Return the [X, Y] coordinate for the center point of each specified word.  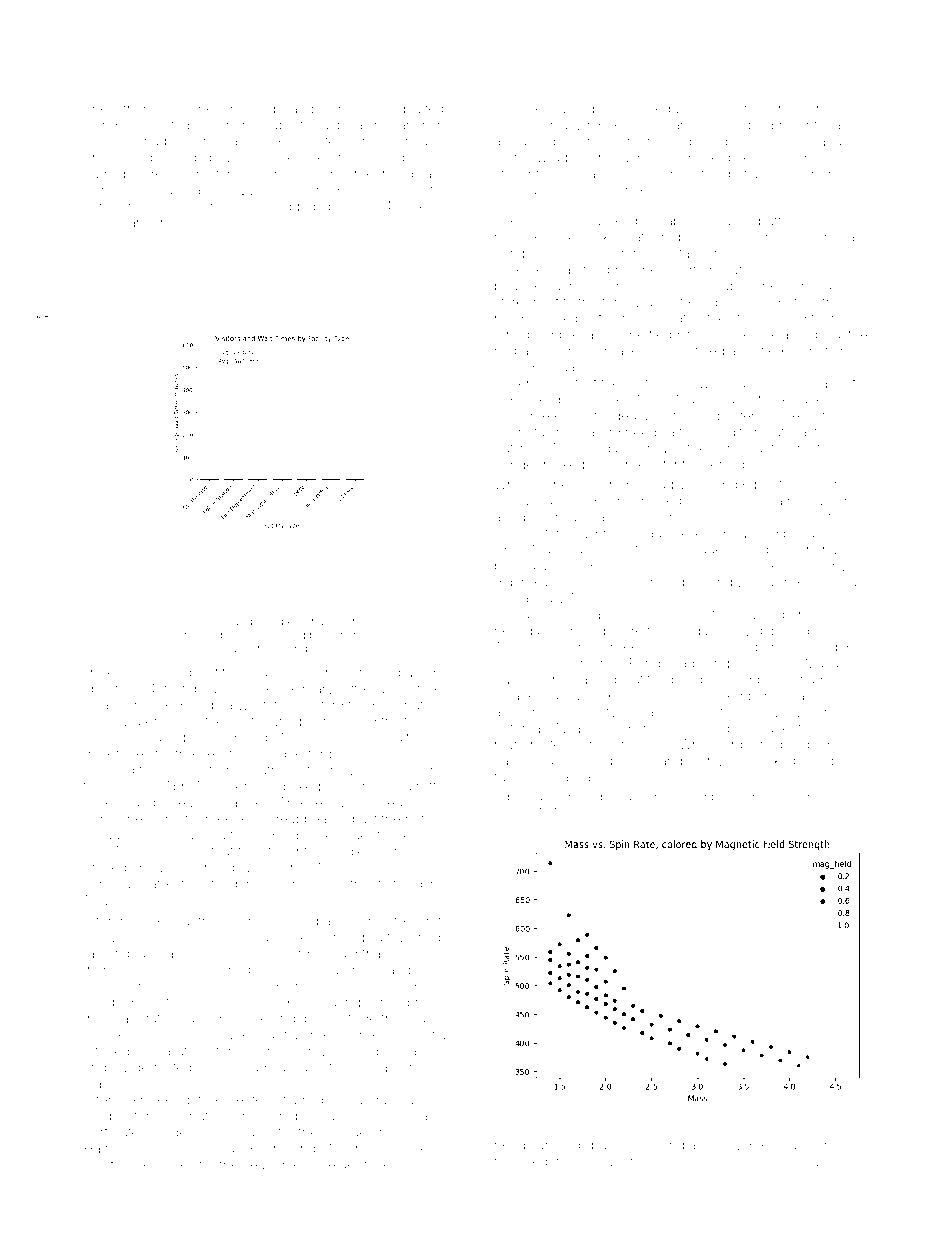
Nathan [140, 672]
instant [665, 464]
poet [587, 486]
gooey [595, 1164]
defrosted [162, 1067]
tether [130, 108]
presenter [800, 126]
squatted [417, 110]
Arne [829, 1145]
